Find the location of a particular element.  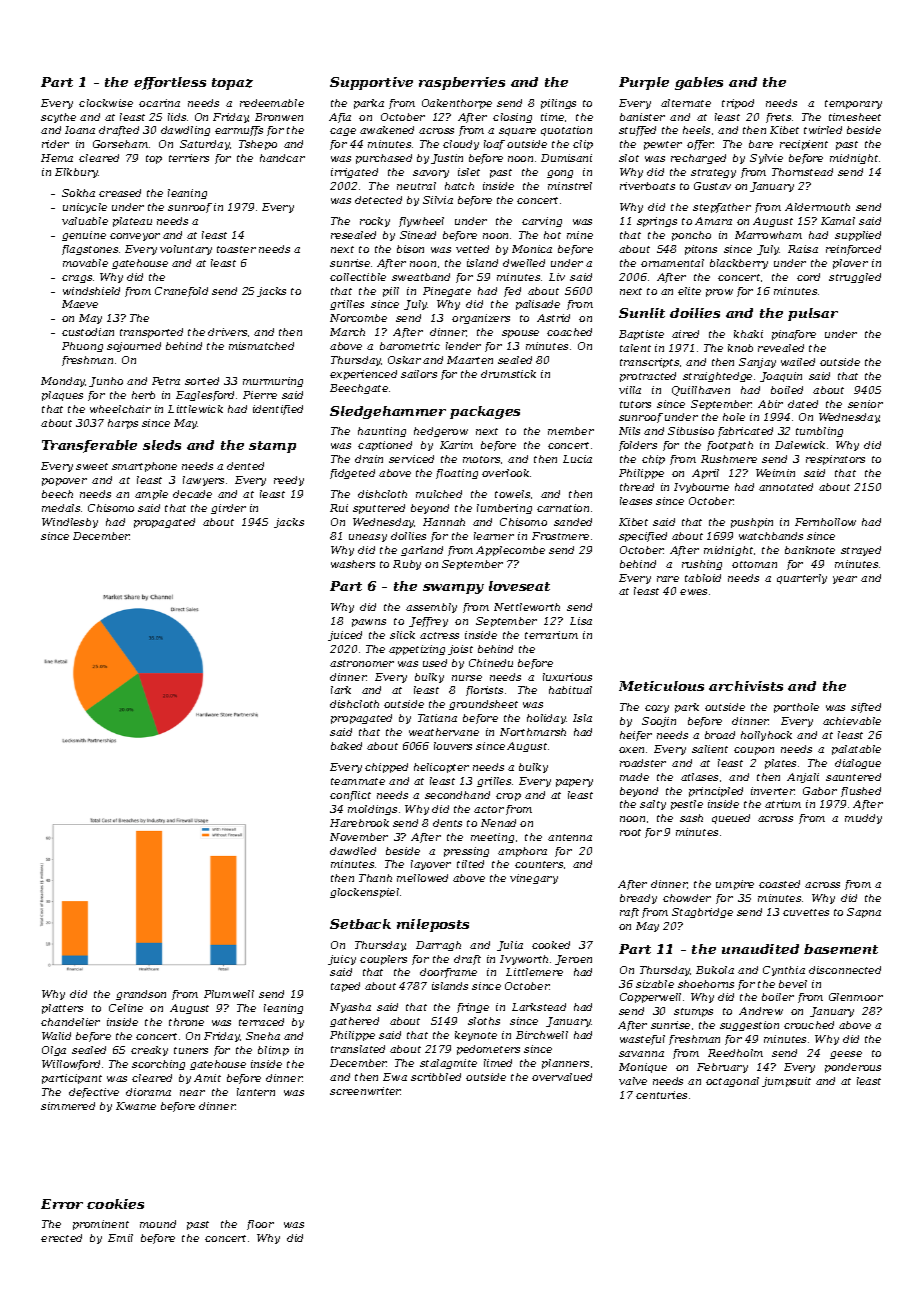

ample is located at coordinates (151, 495).
